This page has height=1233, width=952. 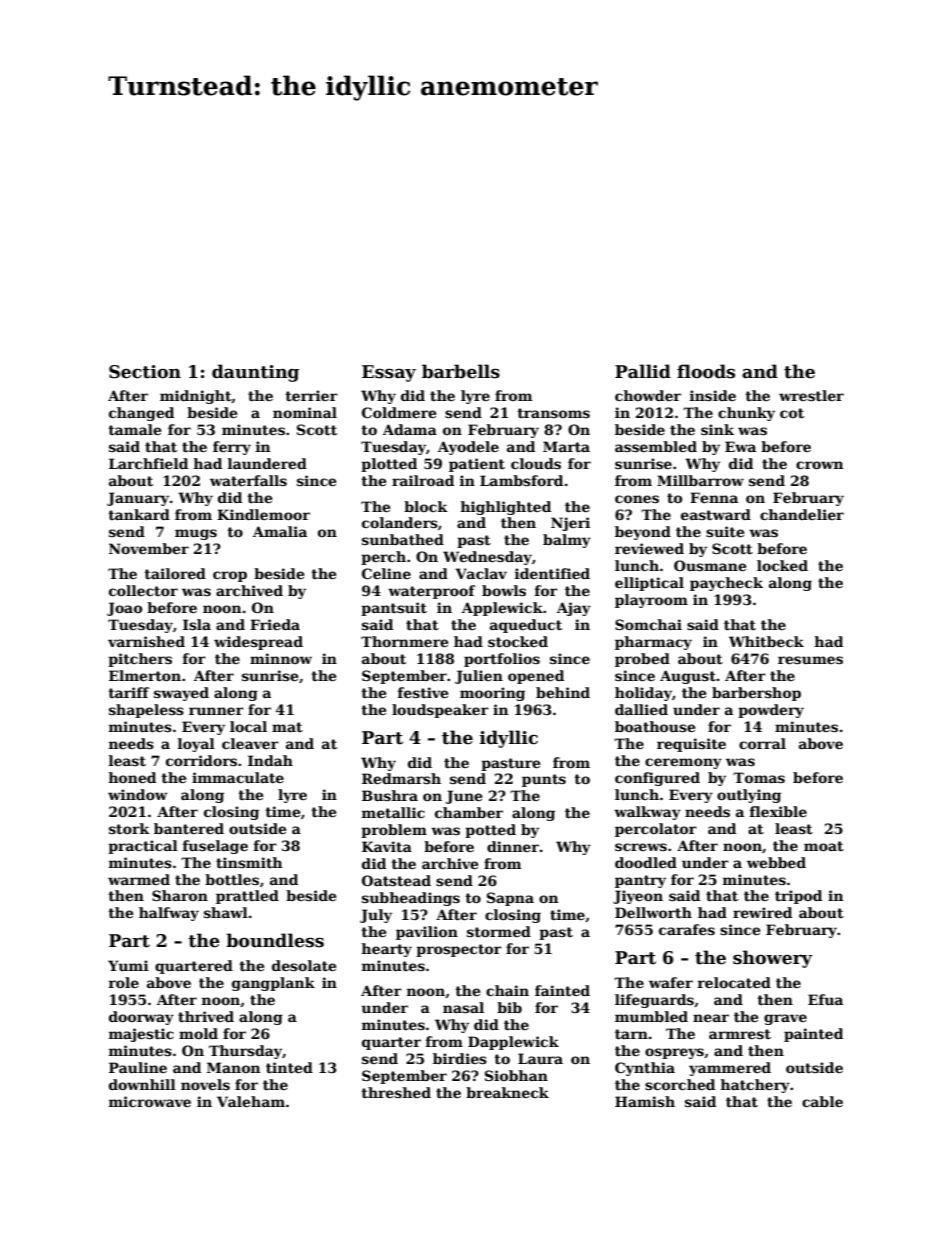 What do you see at coordinates (566, 446) in the page?
I see `Marta` at bounding box center [566, 446].
